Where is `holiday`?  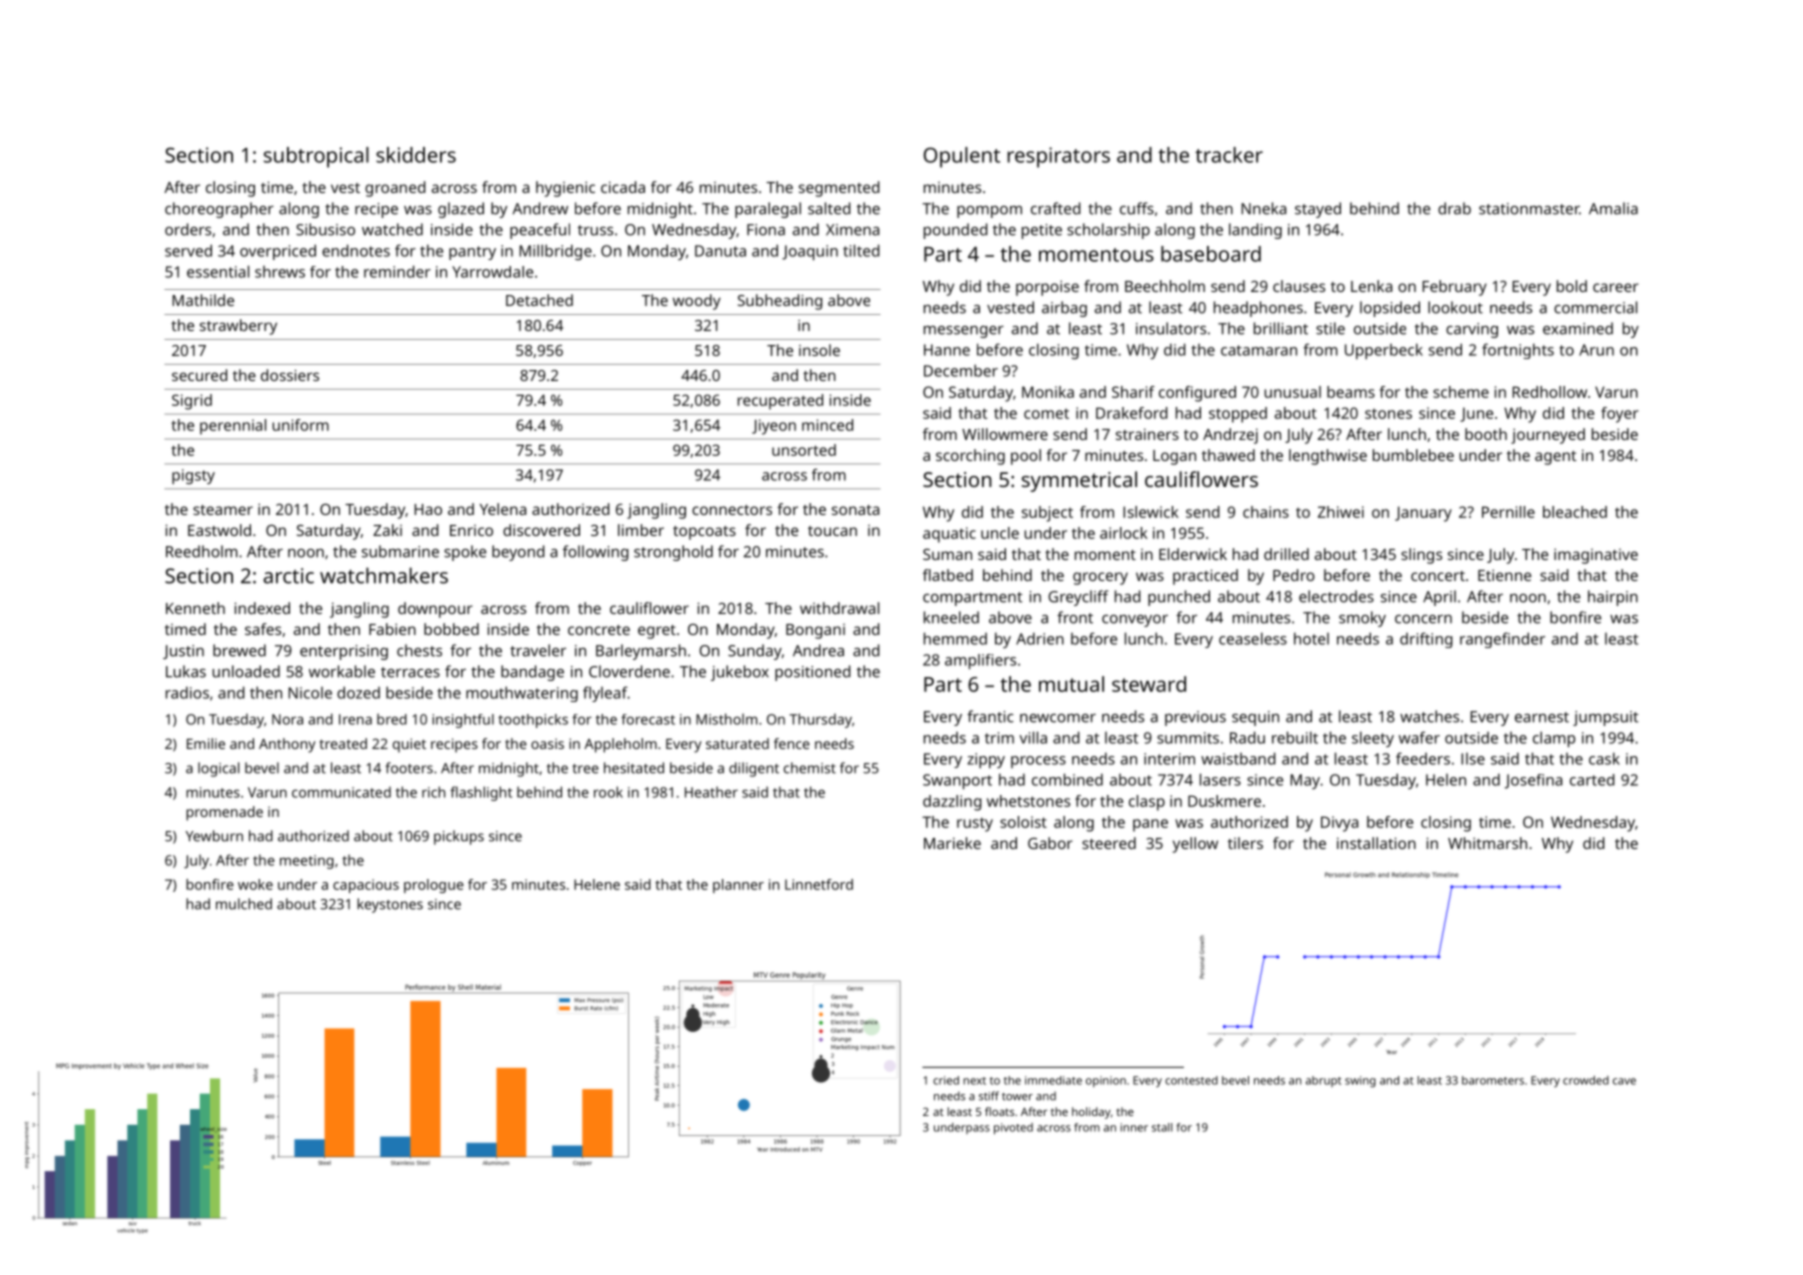 holiday is located at coordinates (1091, 1113).
